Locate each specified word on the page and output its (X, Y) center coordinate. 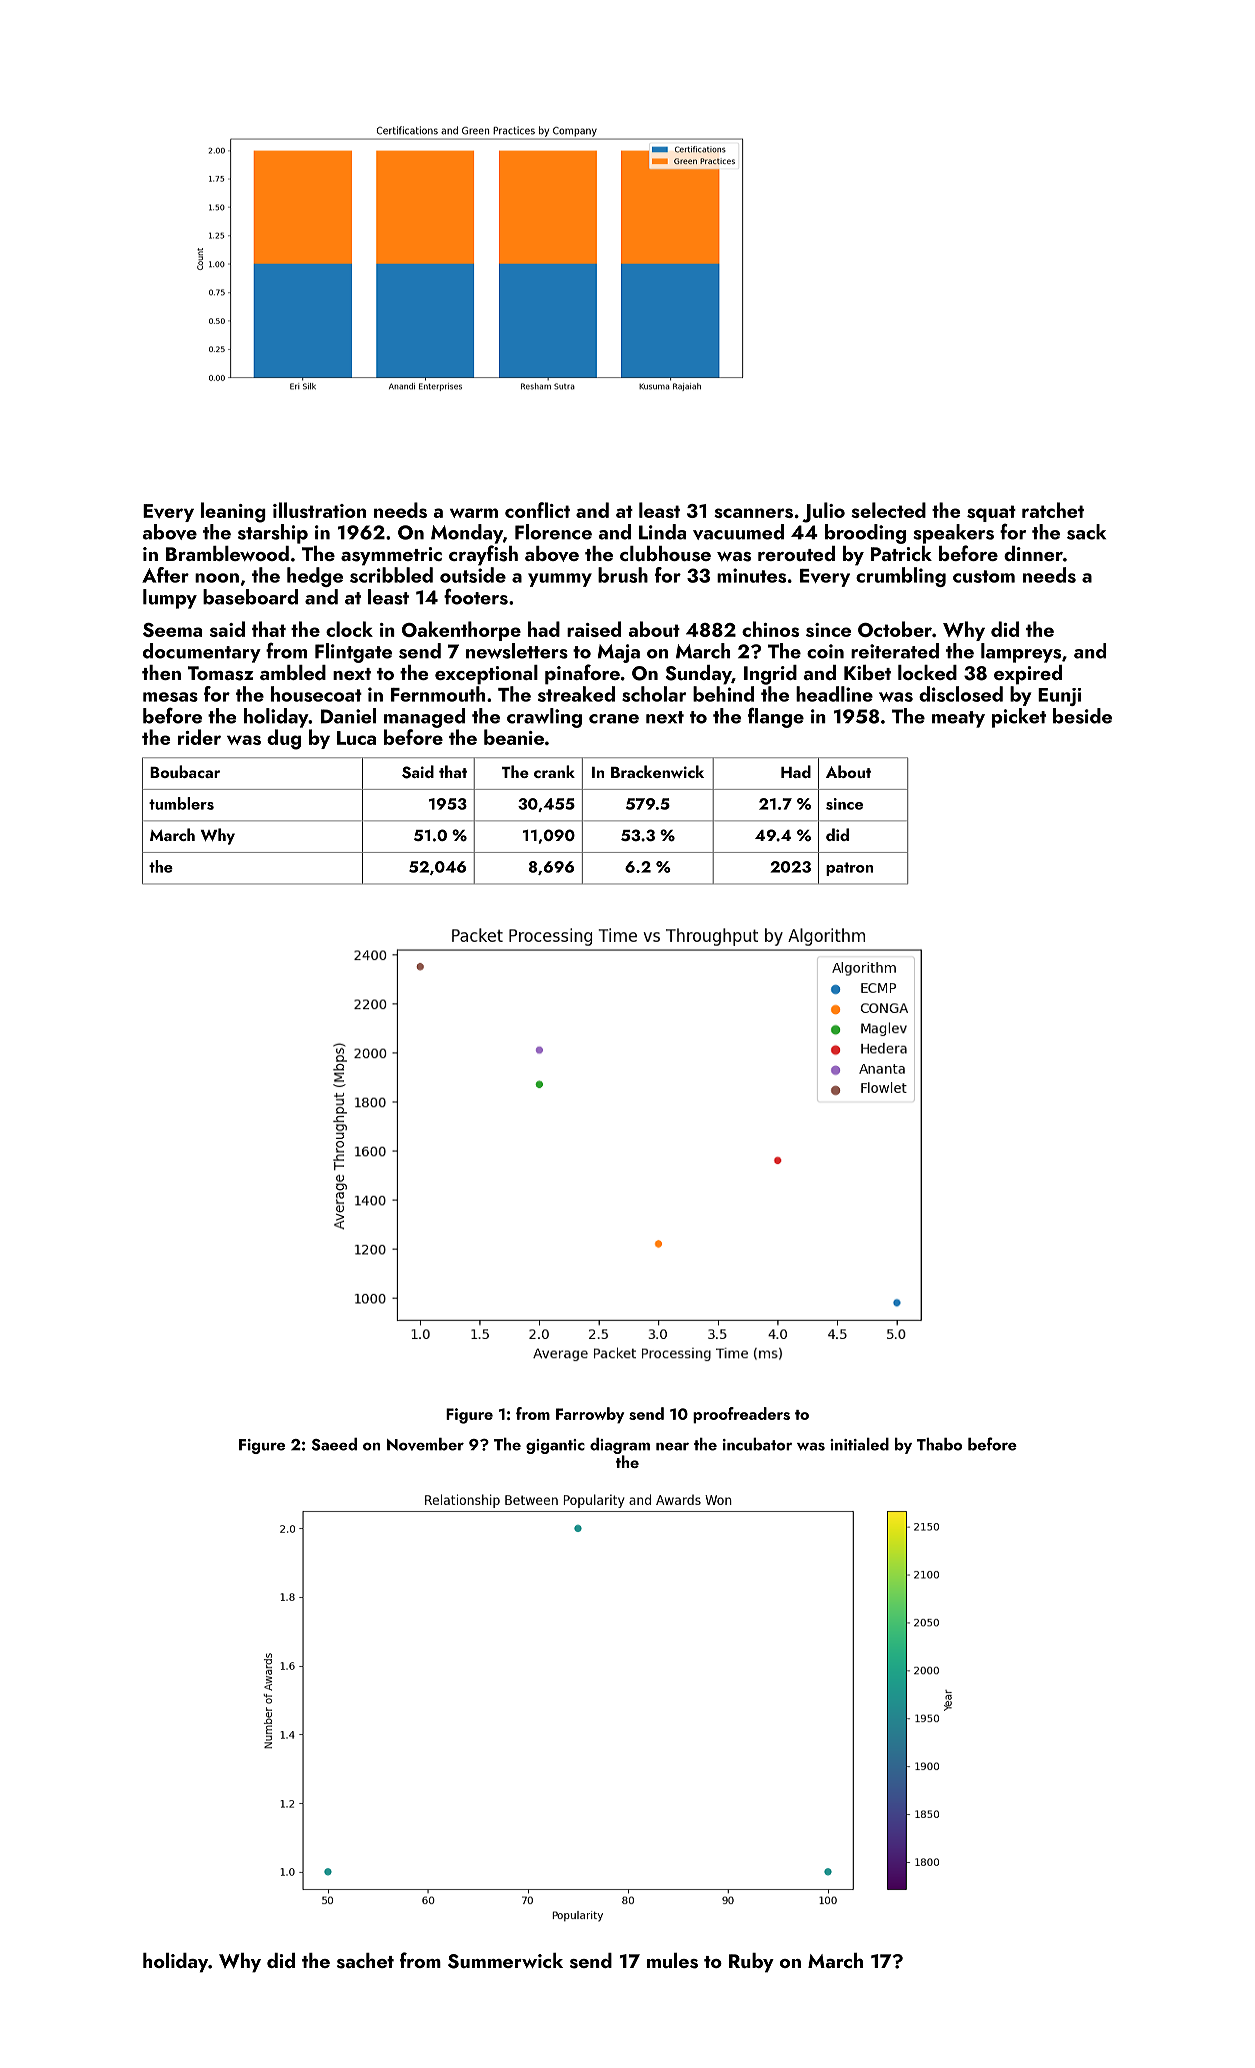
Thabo (939, 1444)
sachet (365, 1961)
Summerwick (505, 1961)
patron (849, 869)
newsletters (517, 651)
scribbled (391, 575)
